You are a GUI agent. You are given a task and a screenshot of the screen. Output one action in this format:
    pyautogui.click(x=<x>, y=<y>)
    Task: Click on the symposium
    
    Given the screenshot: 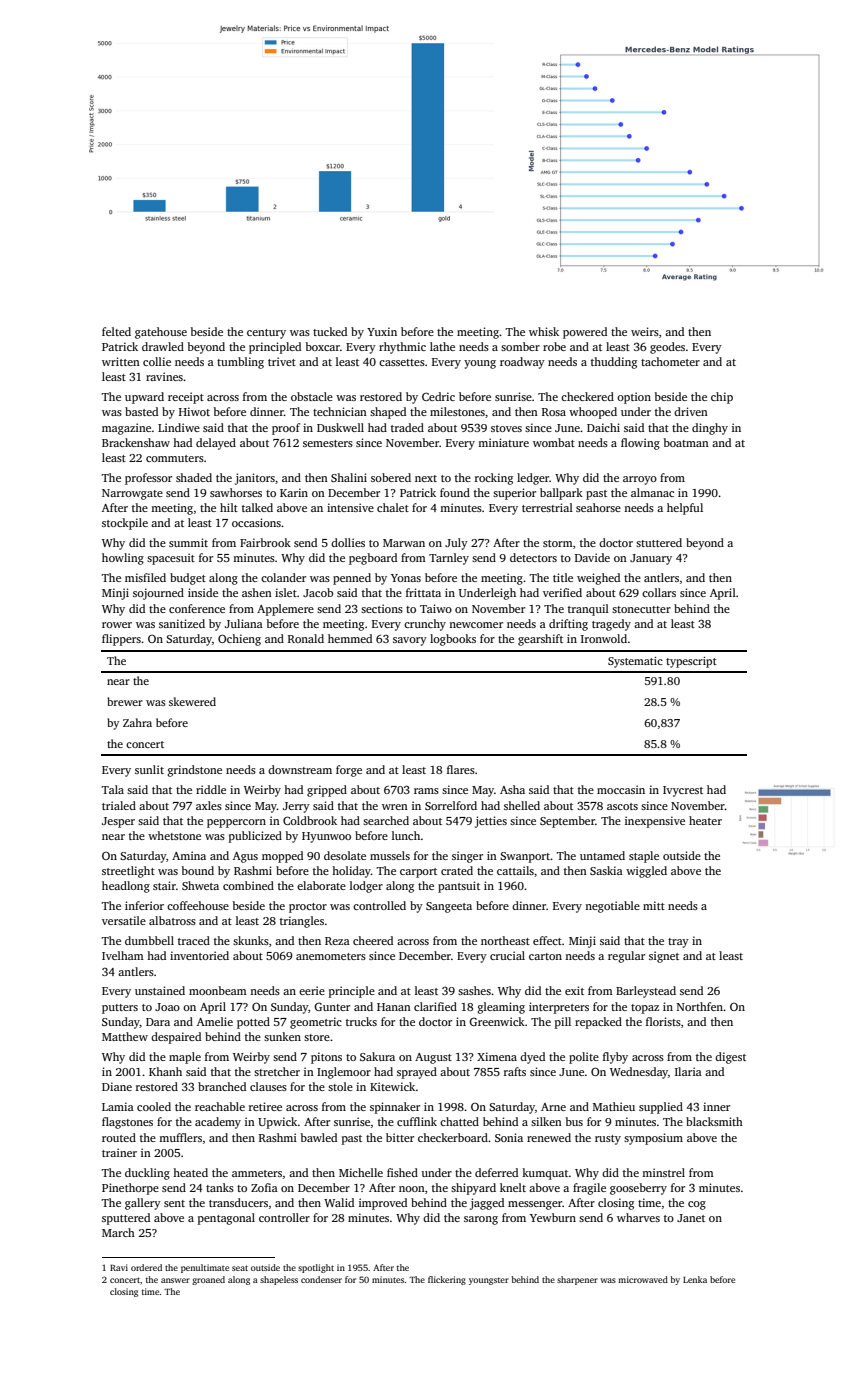 What is the action you would take?
    pyautogui.click(x=653, y=1139)
